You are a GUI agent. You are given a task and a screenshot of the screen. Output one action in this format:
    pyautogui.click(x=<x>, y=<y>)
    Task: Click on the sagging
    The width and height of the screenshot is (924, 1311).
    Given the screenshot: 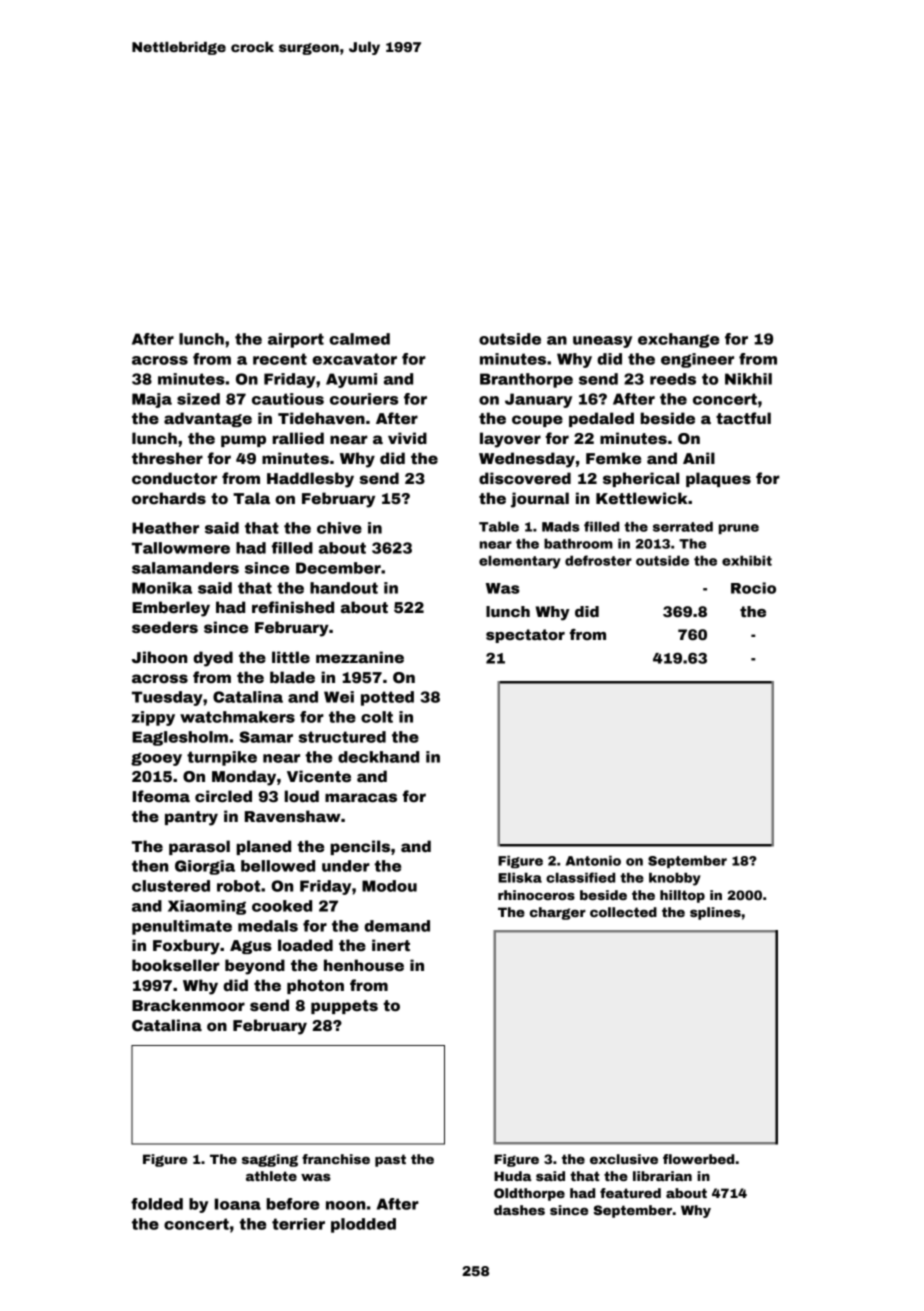 What is the action you would take?
    pyautogui.click(x=270, y=1160)
